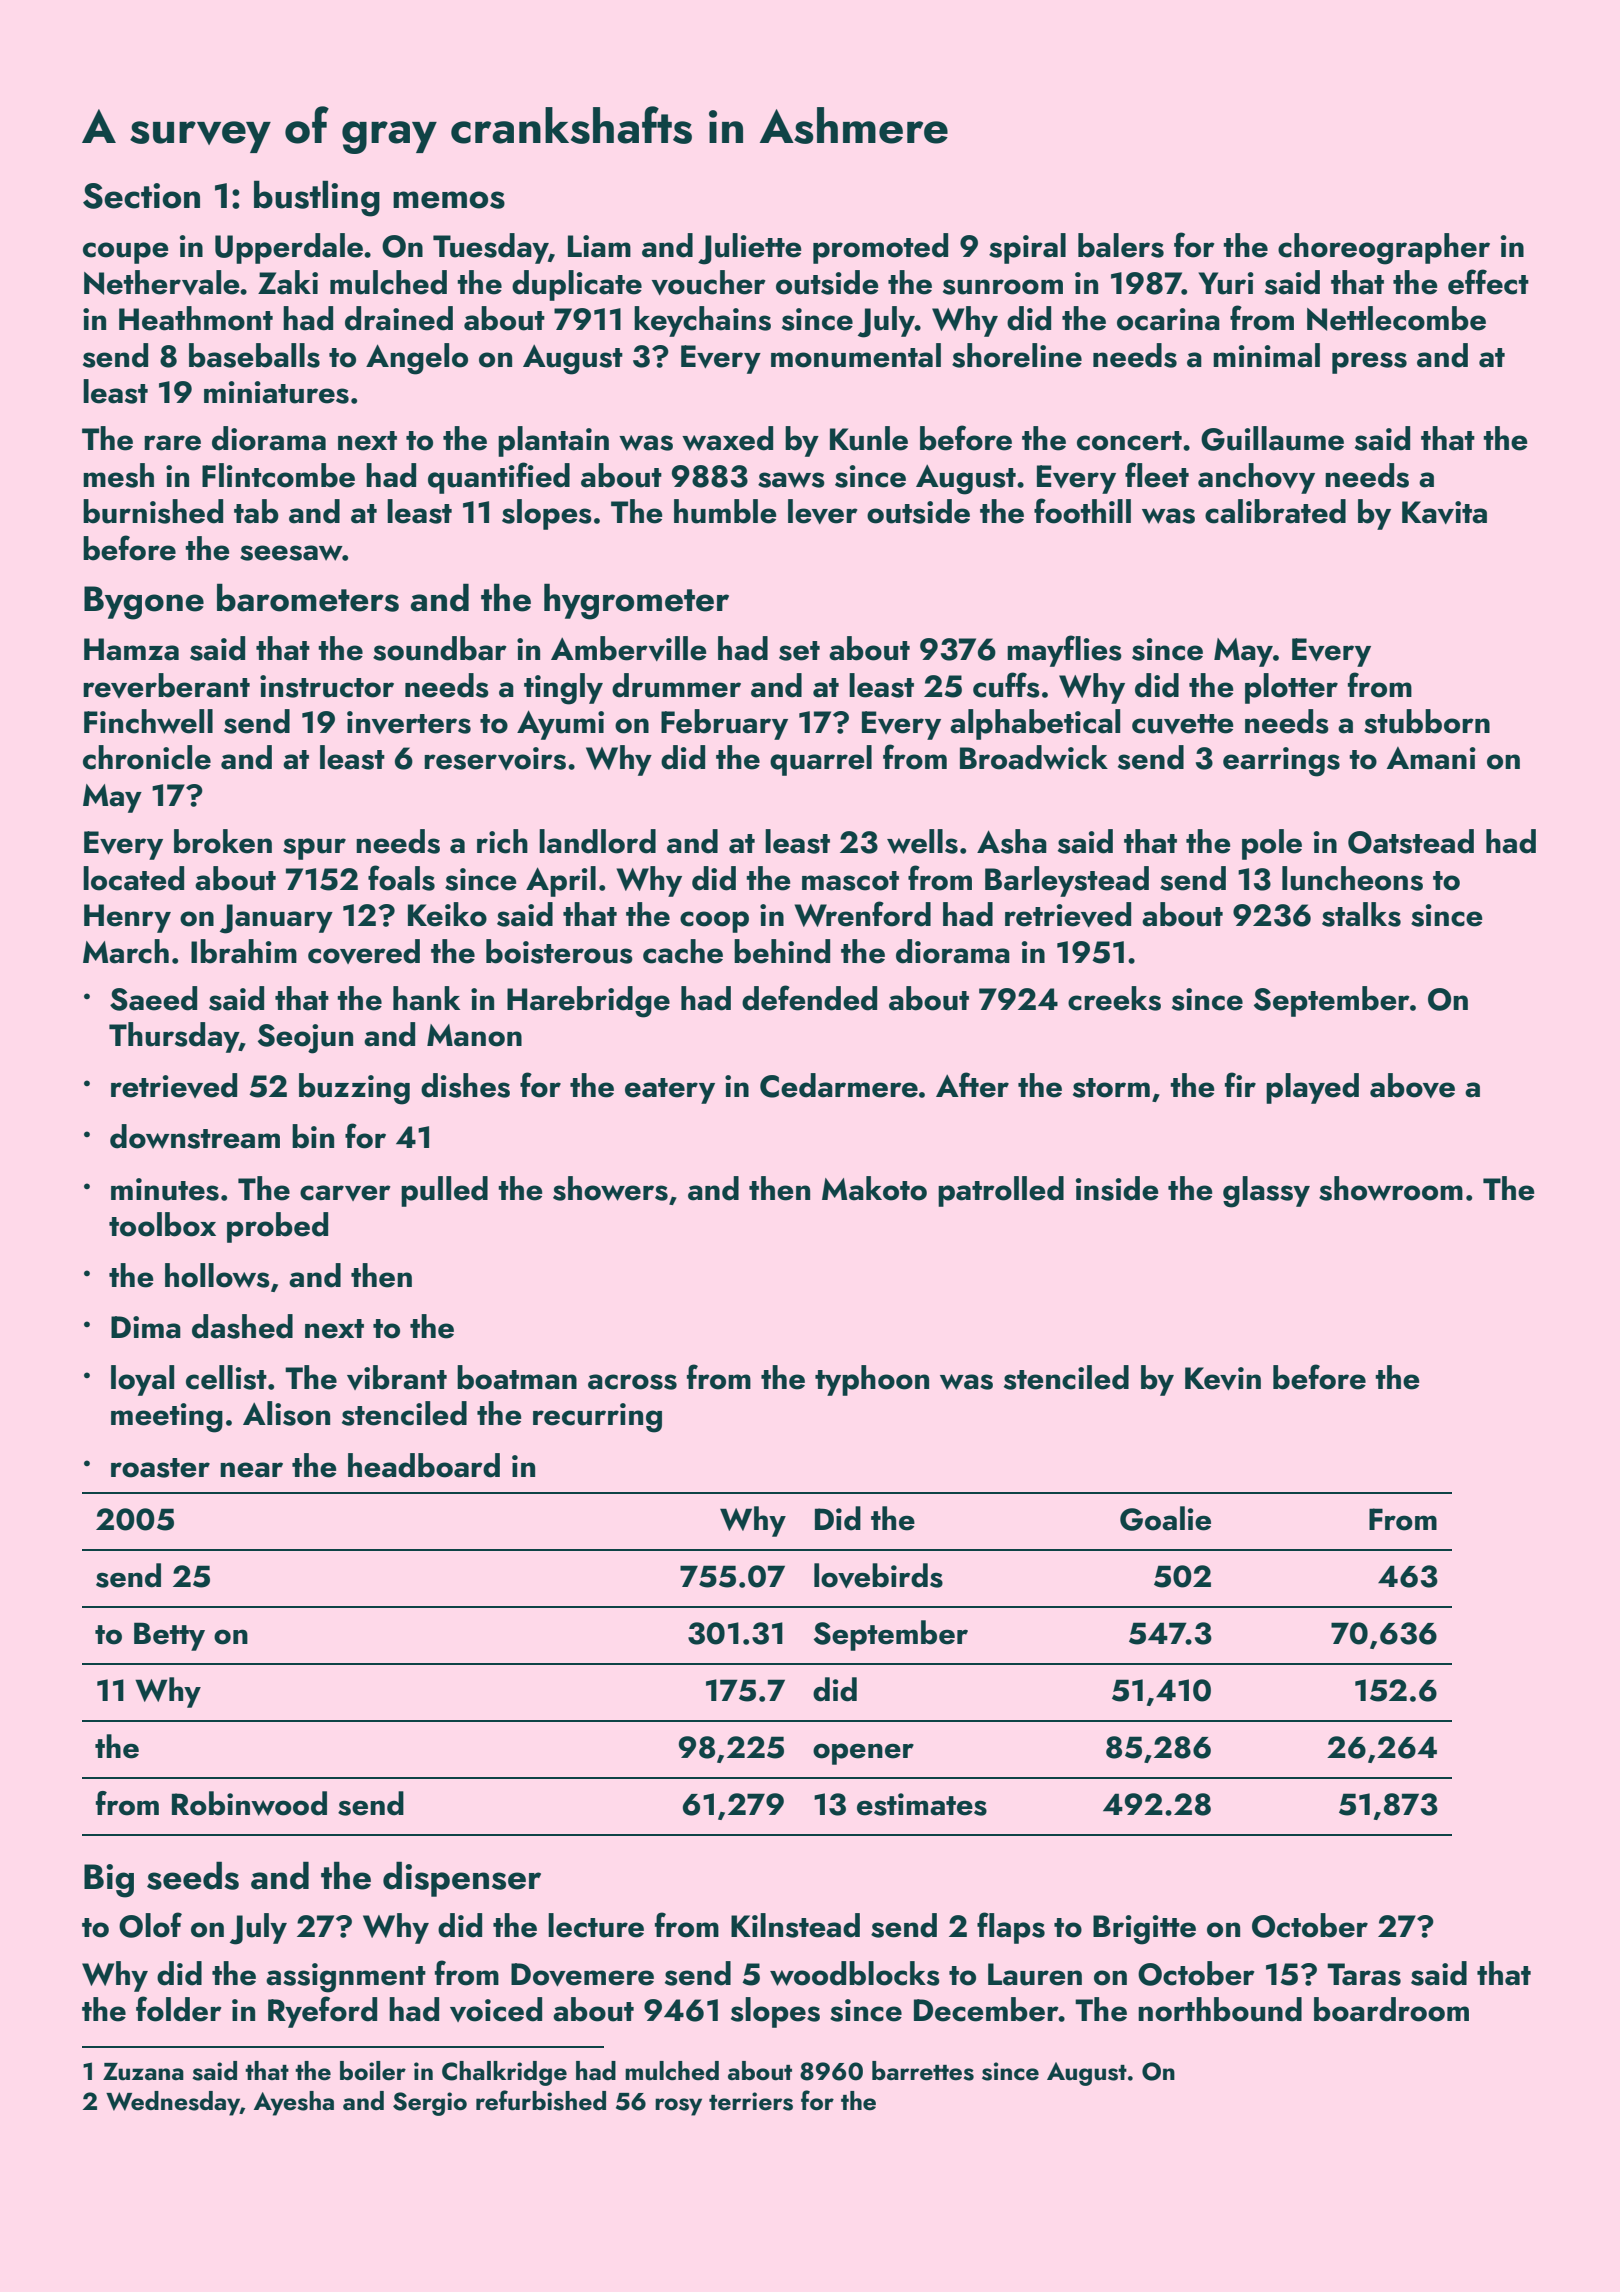 The image size is (1620, 2292). Describe the element at coordinates (417, 359) in the page. I see `Angelo` at that location.
